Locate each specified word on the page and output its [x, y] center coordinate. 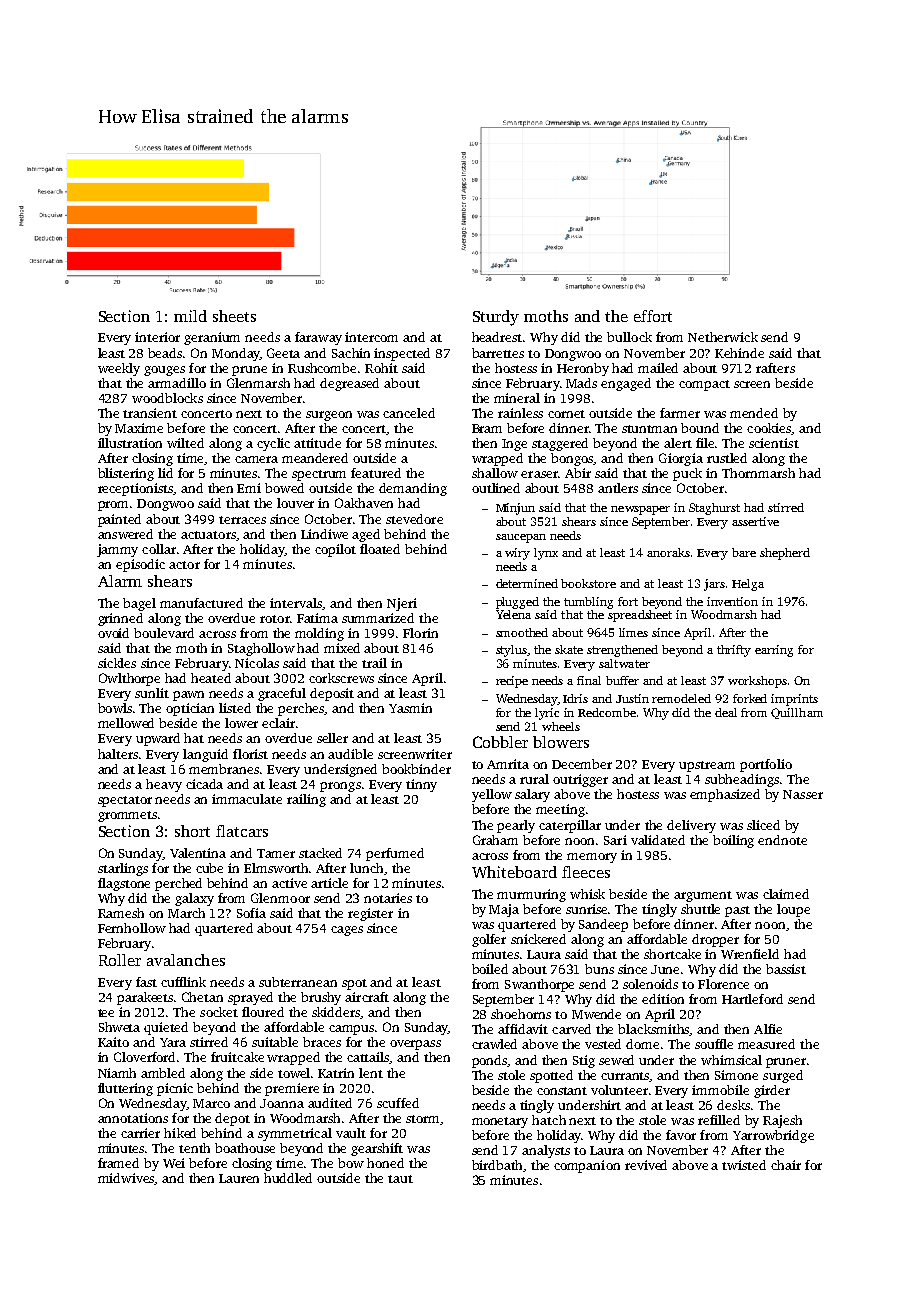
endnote [782, 840]
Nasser [803, 794]
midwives [126, 1179]
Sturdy [496, 318]
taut [400, 1179]
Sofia [251, 913]
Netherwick [723, 337]
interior [157, 337]
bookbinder [416, 769]
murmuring [531, 895]
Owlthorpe [129, 679]
